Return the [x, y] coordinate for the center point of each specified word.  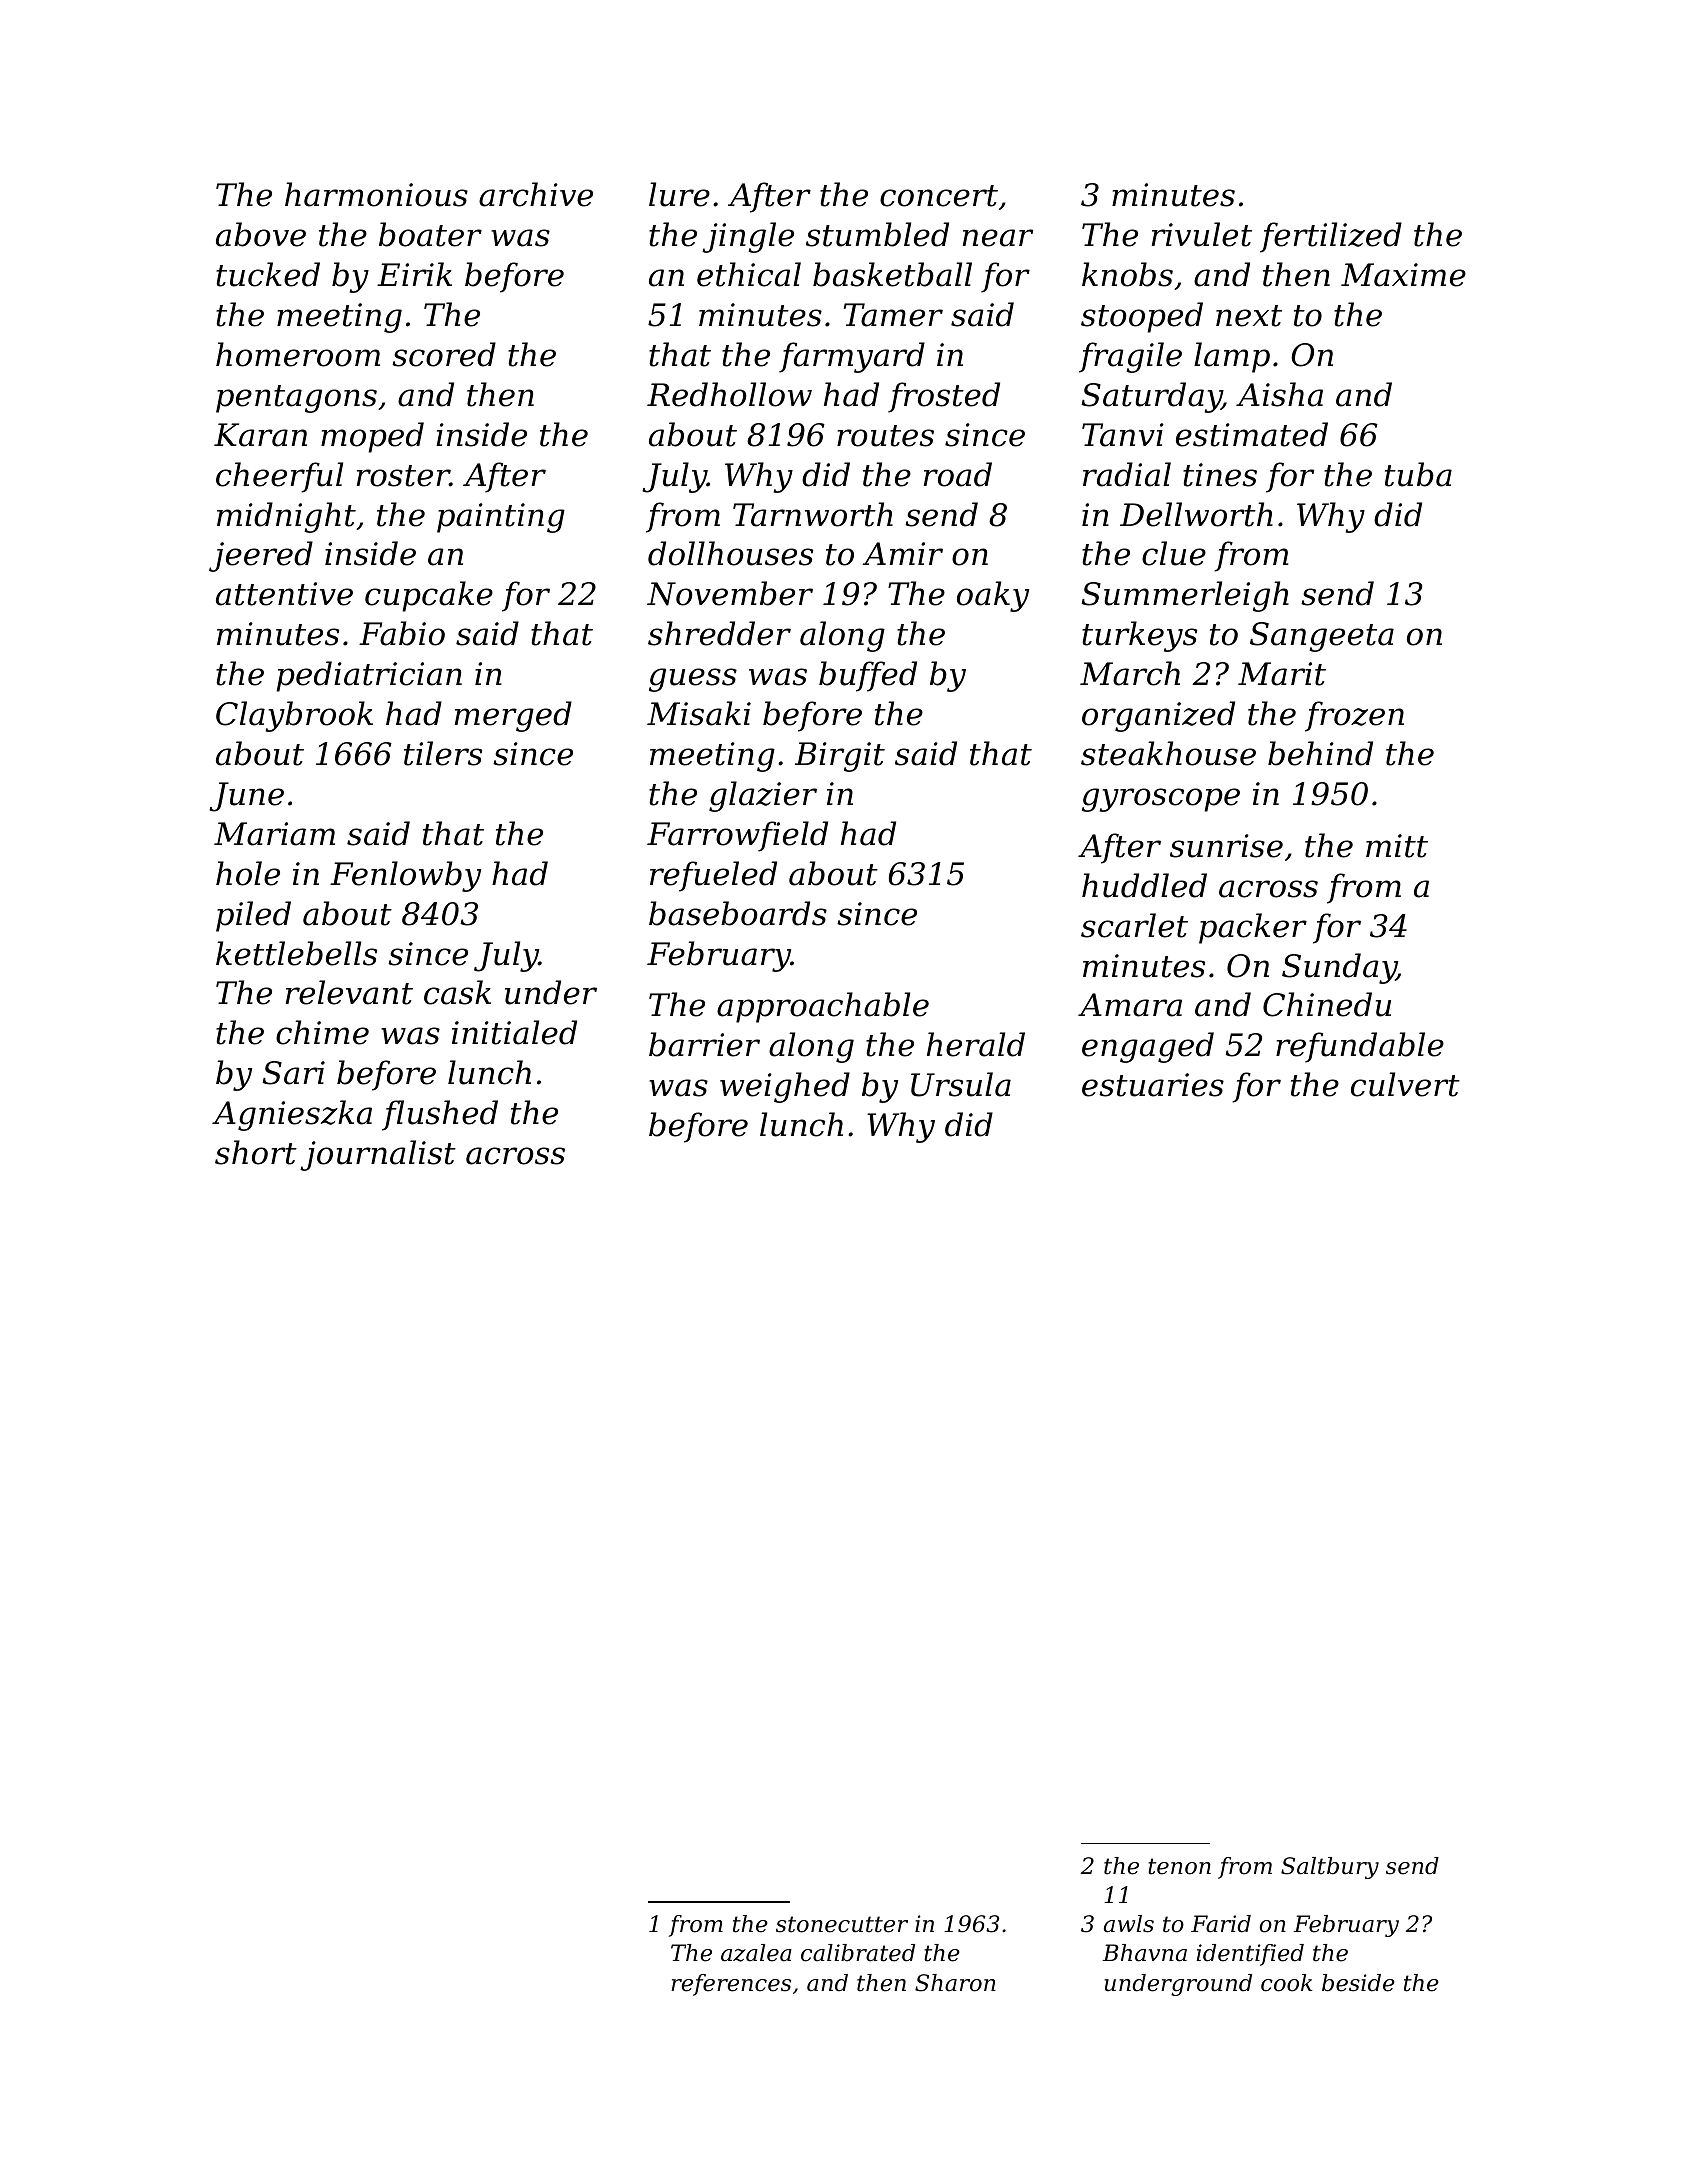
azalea [756, 1953]
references [731, 1985]
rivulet [1202, 234]
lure [679, 194]
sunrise [1226, 846]
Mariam [274, 834]
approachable [823, 1007]
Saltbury [1330, 1868]
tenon [1179, 1866]
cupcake [429, 596]
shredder [719, 633]
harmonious [376, 194]
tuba [1418, 474]
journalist [378, 1155]
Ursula [961, 1084]
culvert [1405, 1084]
